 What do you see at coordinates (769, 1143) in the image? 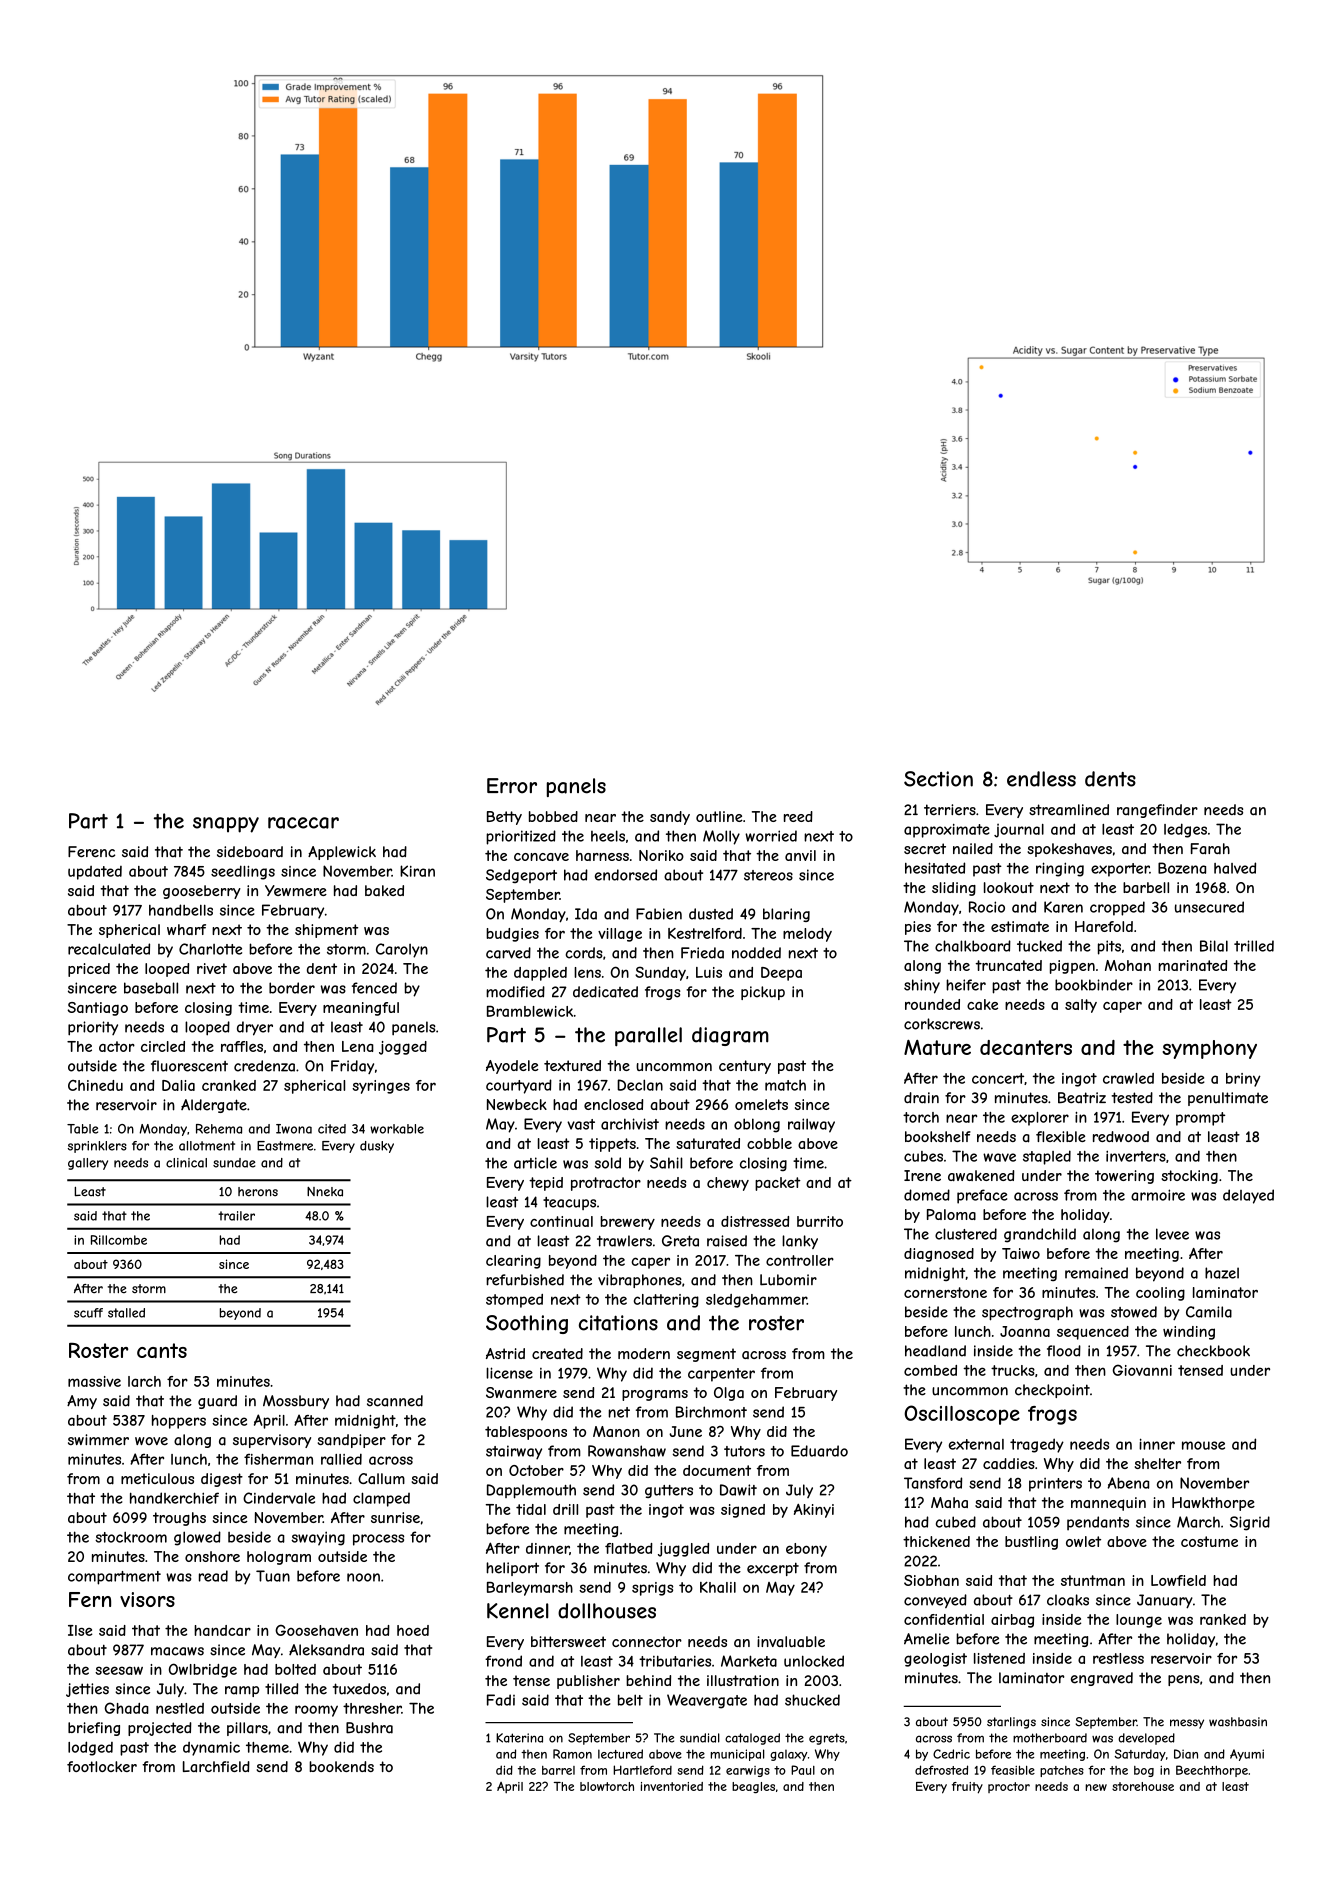
I see `cobble` at bounding box center [769, 1143].
